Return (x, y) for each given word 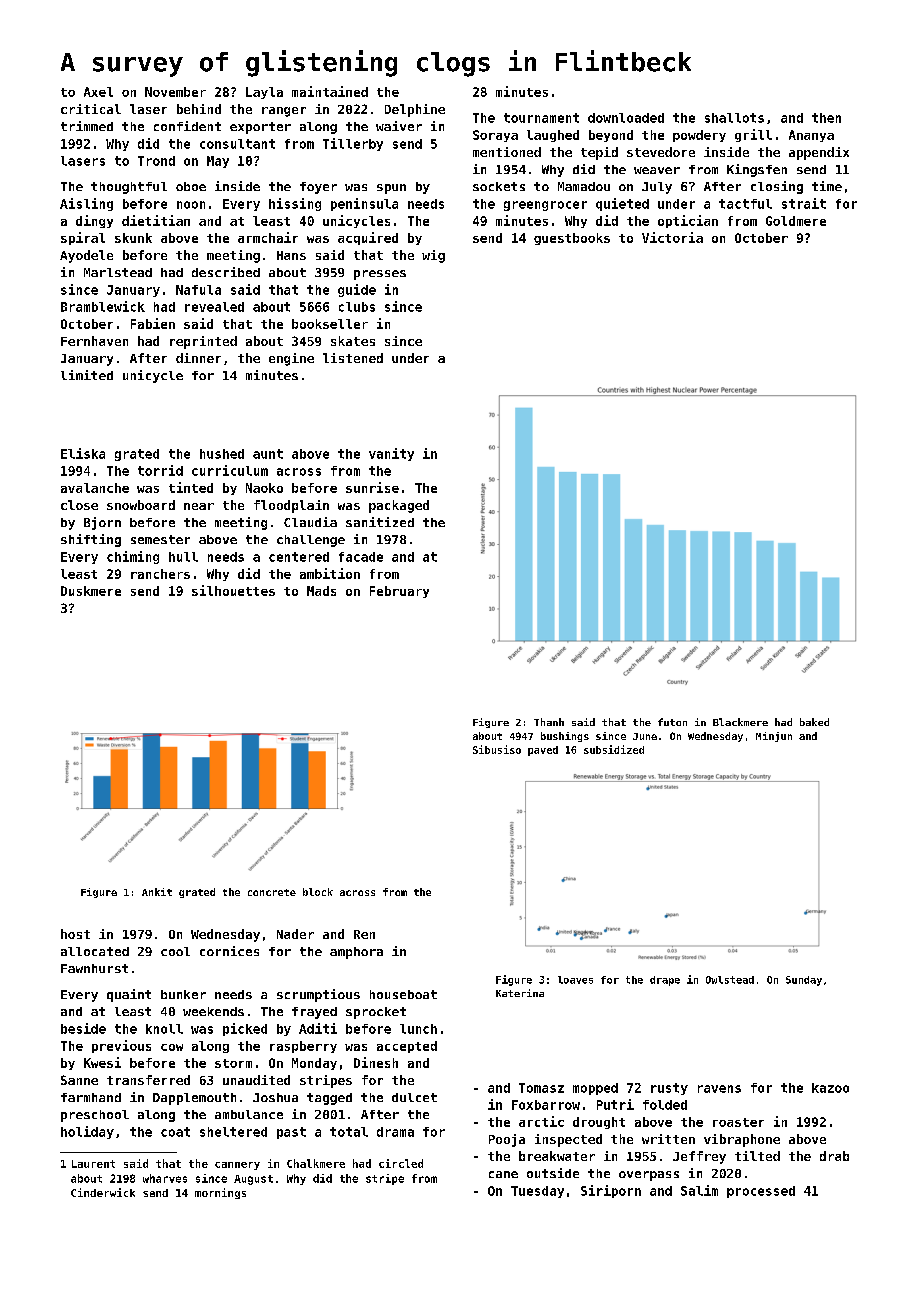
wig (433, 256)
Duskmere (91, 591)
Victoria (672, 237)
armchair (268, 237)
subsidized (614, 749)
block (318, 892)
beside (83, 1028)
